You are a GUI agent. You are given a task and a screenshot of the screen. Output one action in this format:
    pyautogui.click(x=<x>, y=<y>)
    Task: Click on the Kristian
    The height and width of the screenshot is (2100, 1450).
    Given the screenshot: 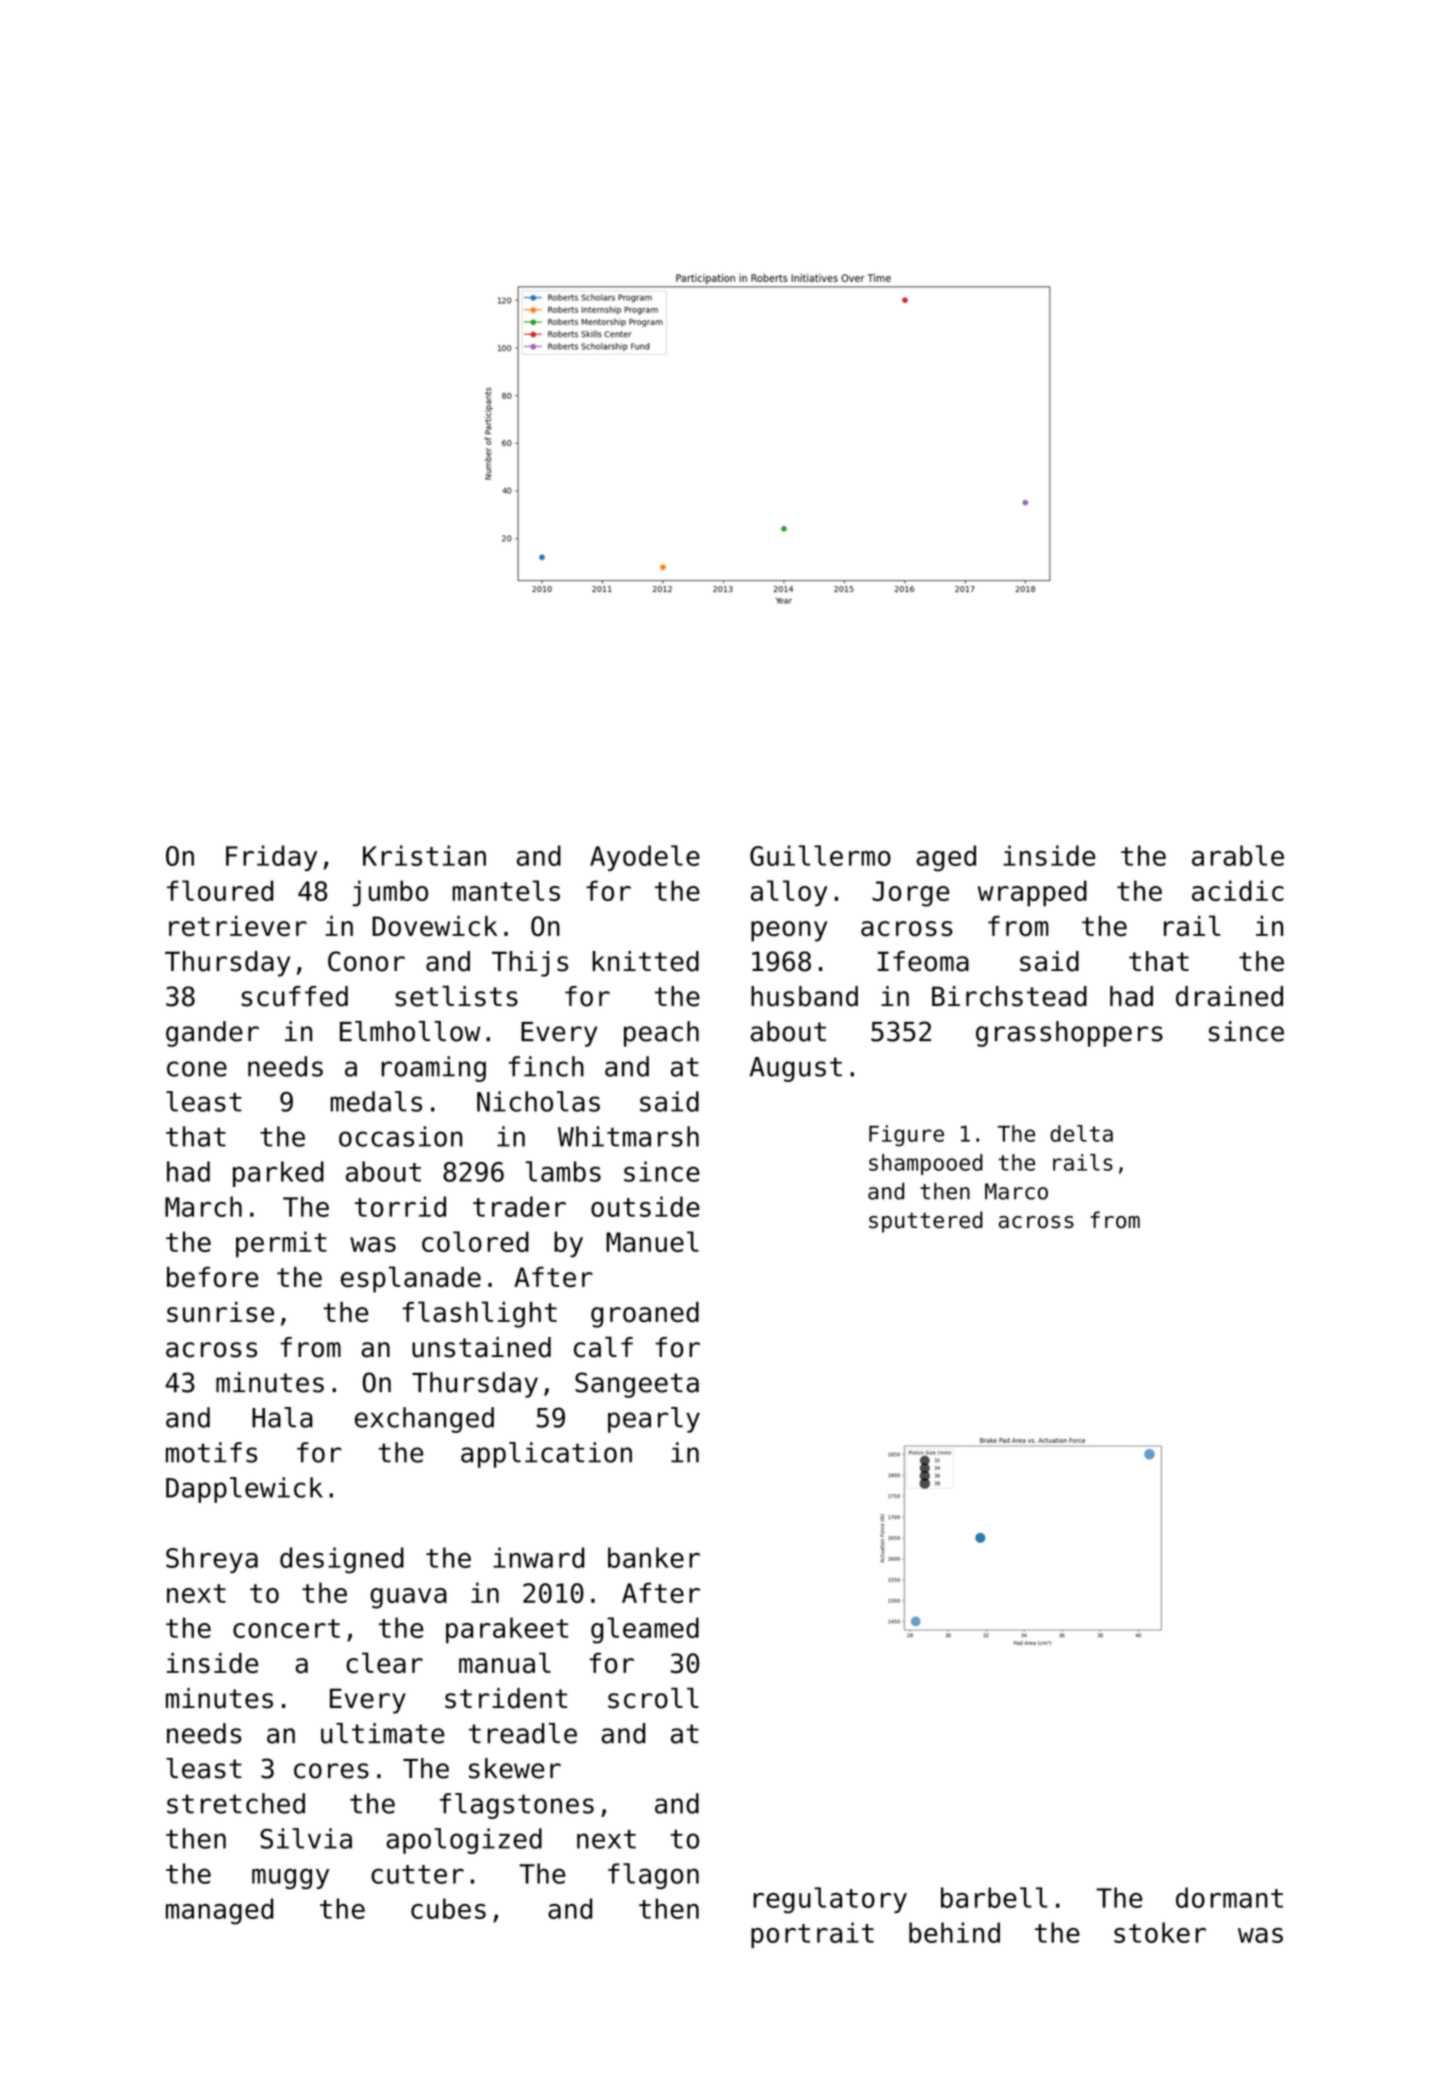 What is the action you would take?
    pyautogui.click(x=424, y=855)
